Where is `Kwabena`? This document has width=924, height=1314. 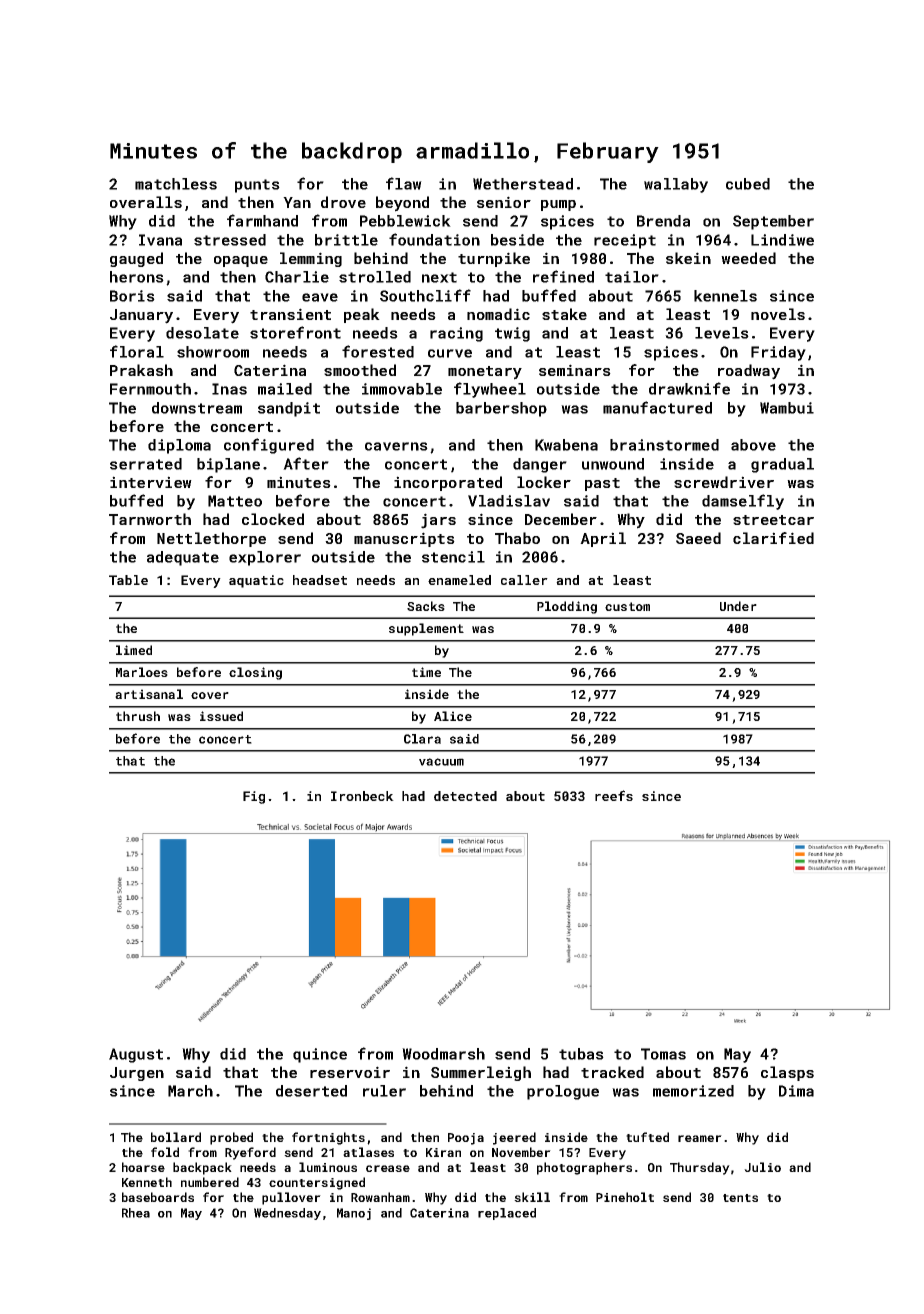 Kwabena is located at coordinates (566, 445).
